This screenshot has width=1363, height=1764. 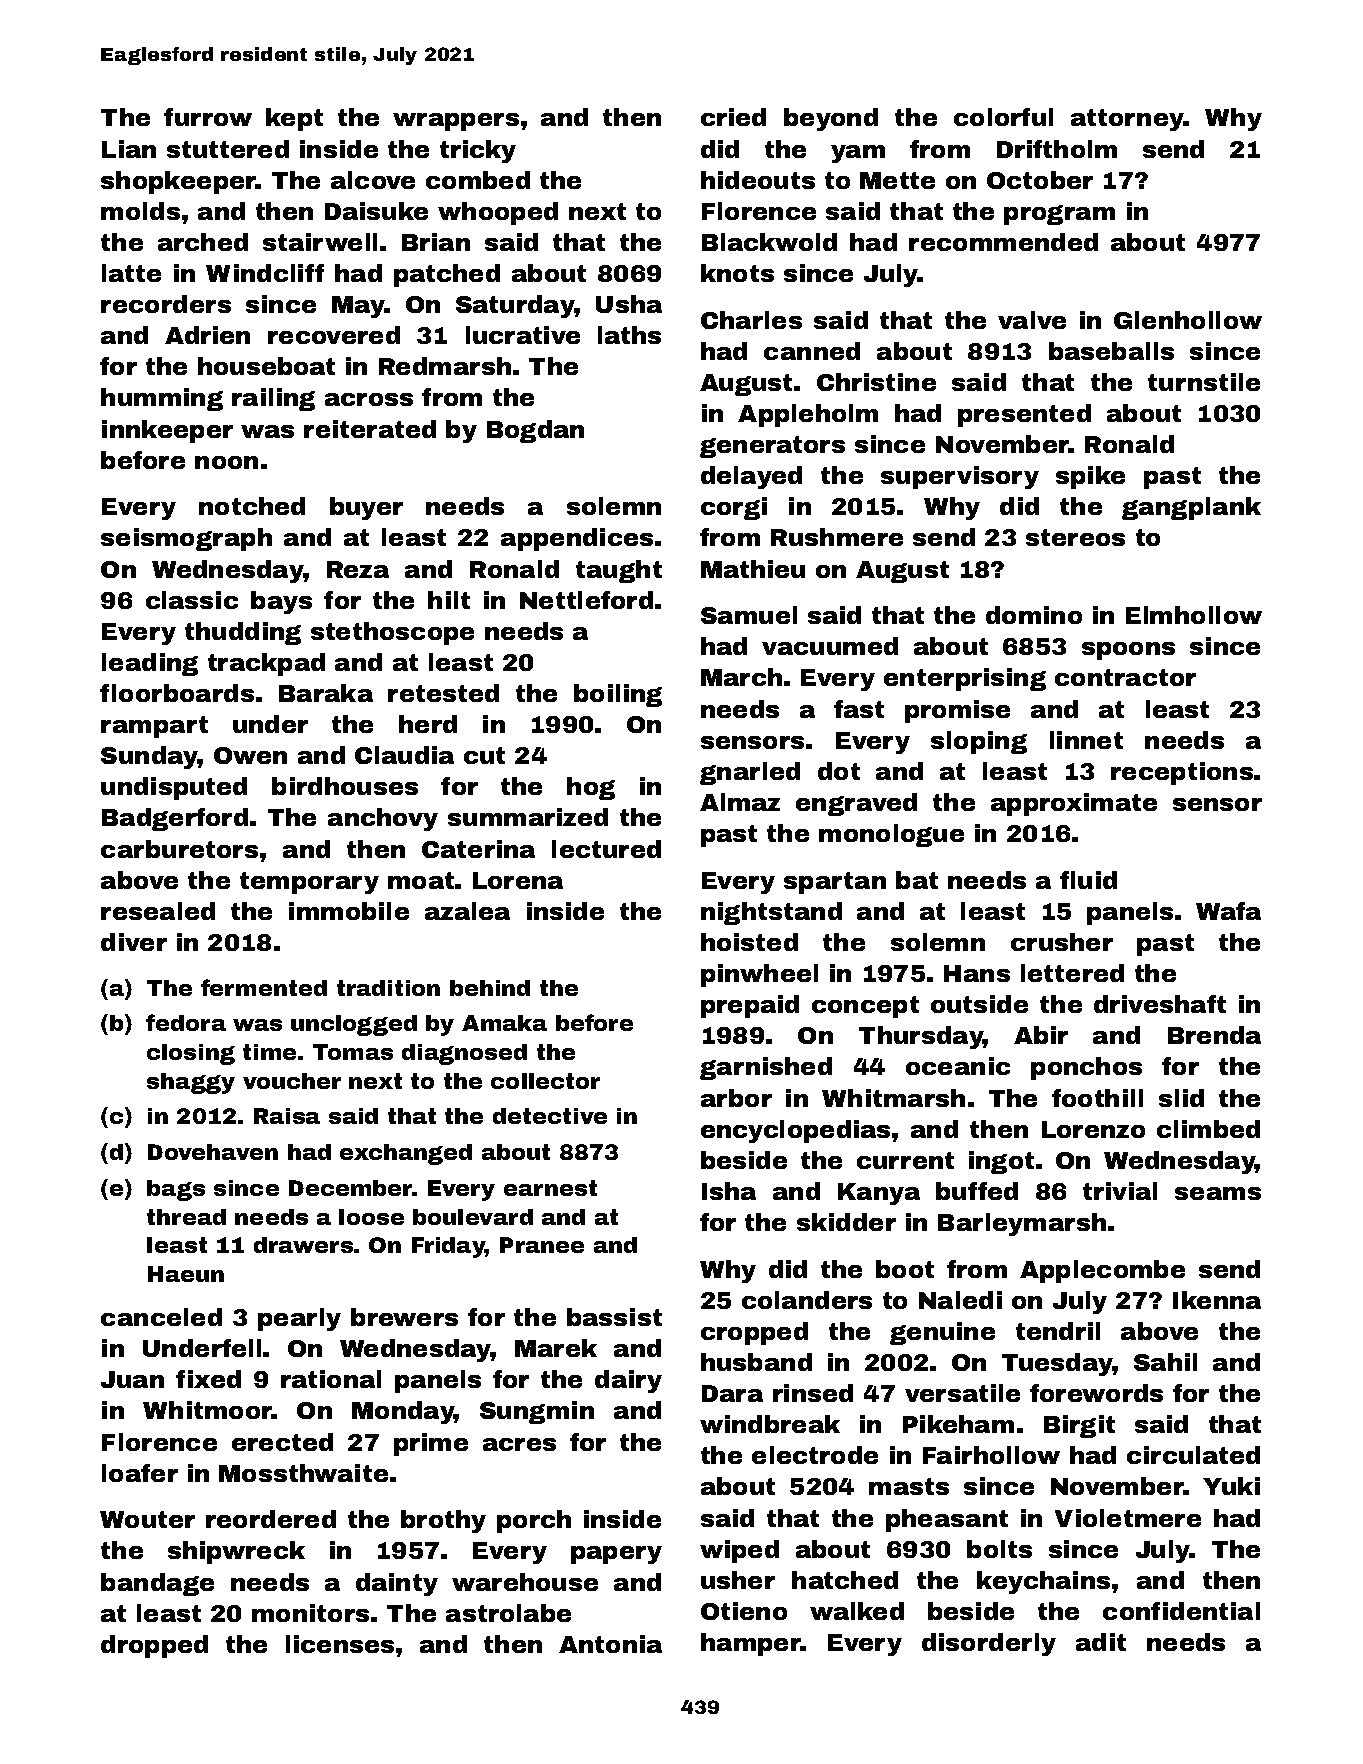 What do you see at coordinates (292, 1081) in the screenshot?
I see `voucher` at bounding box center [292, 1081].
